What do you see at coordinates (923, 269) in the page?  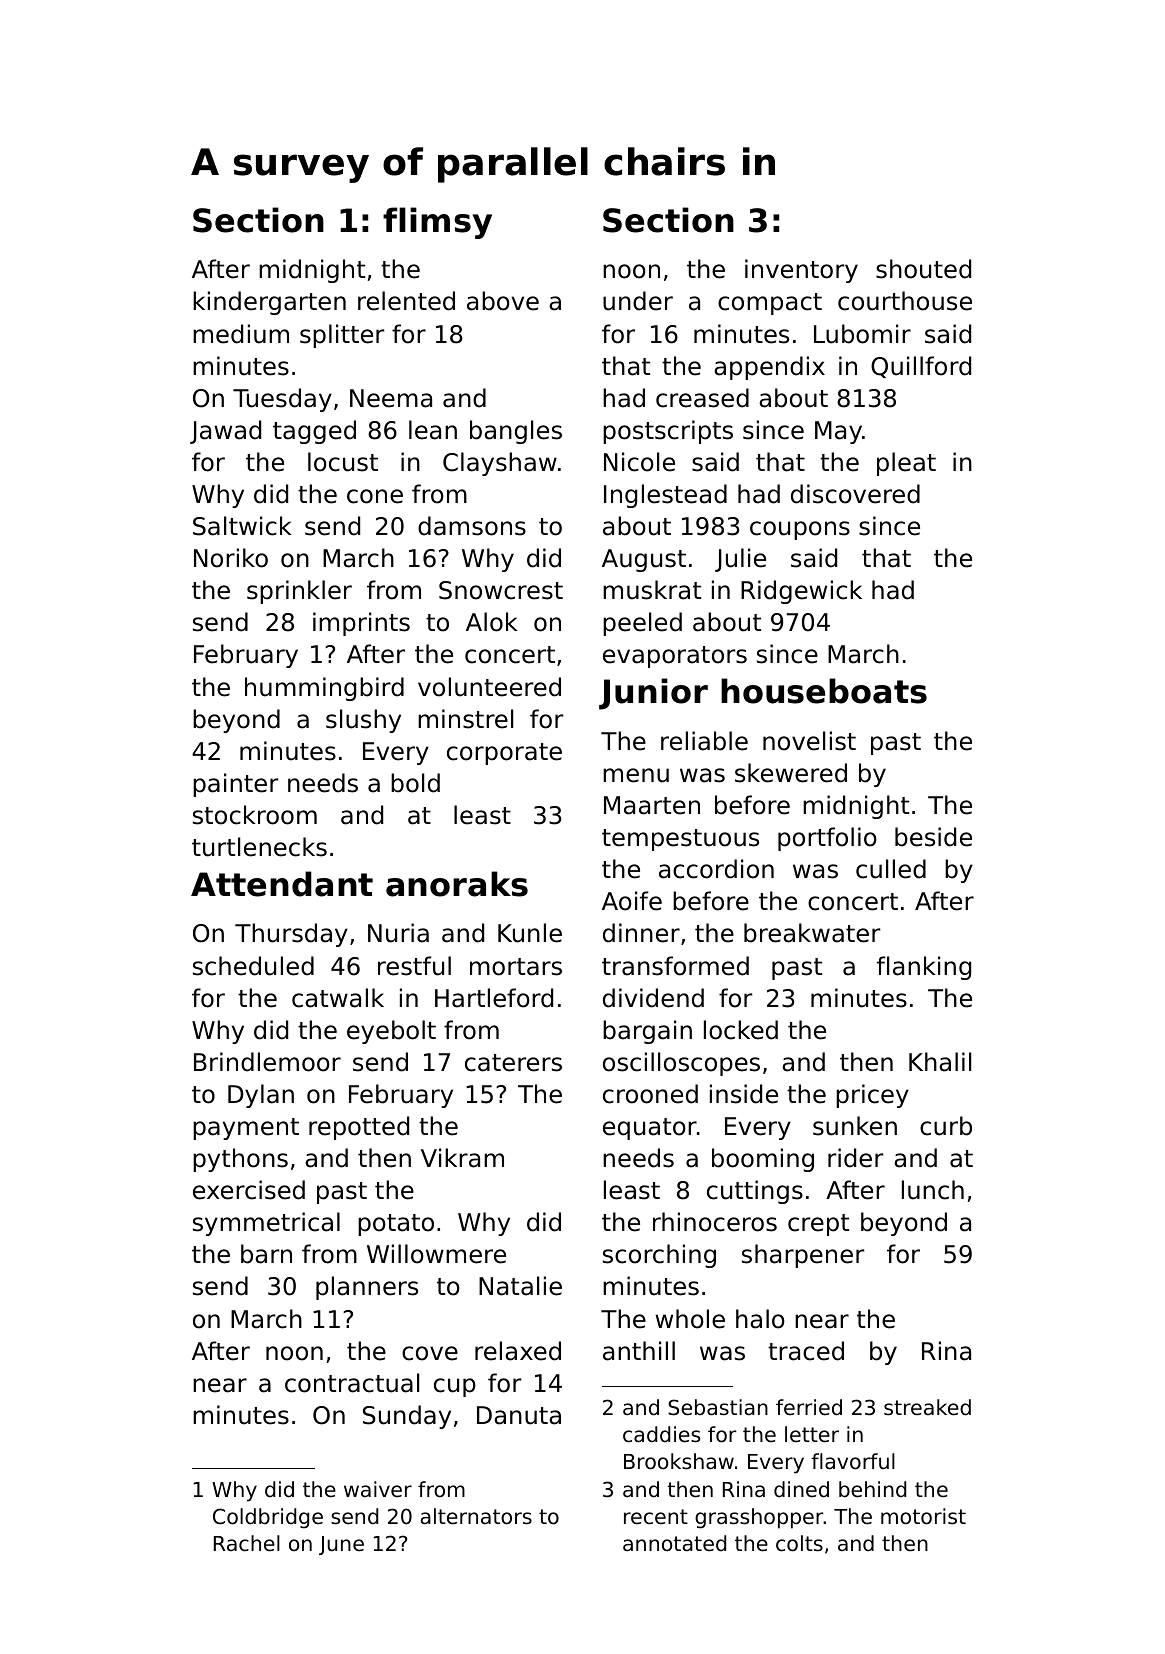 I see `shouted` at bounding box center [923, 269].
